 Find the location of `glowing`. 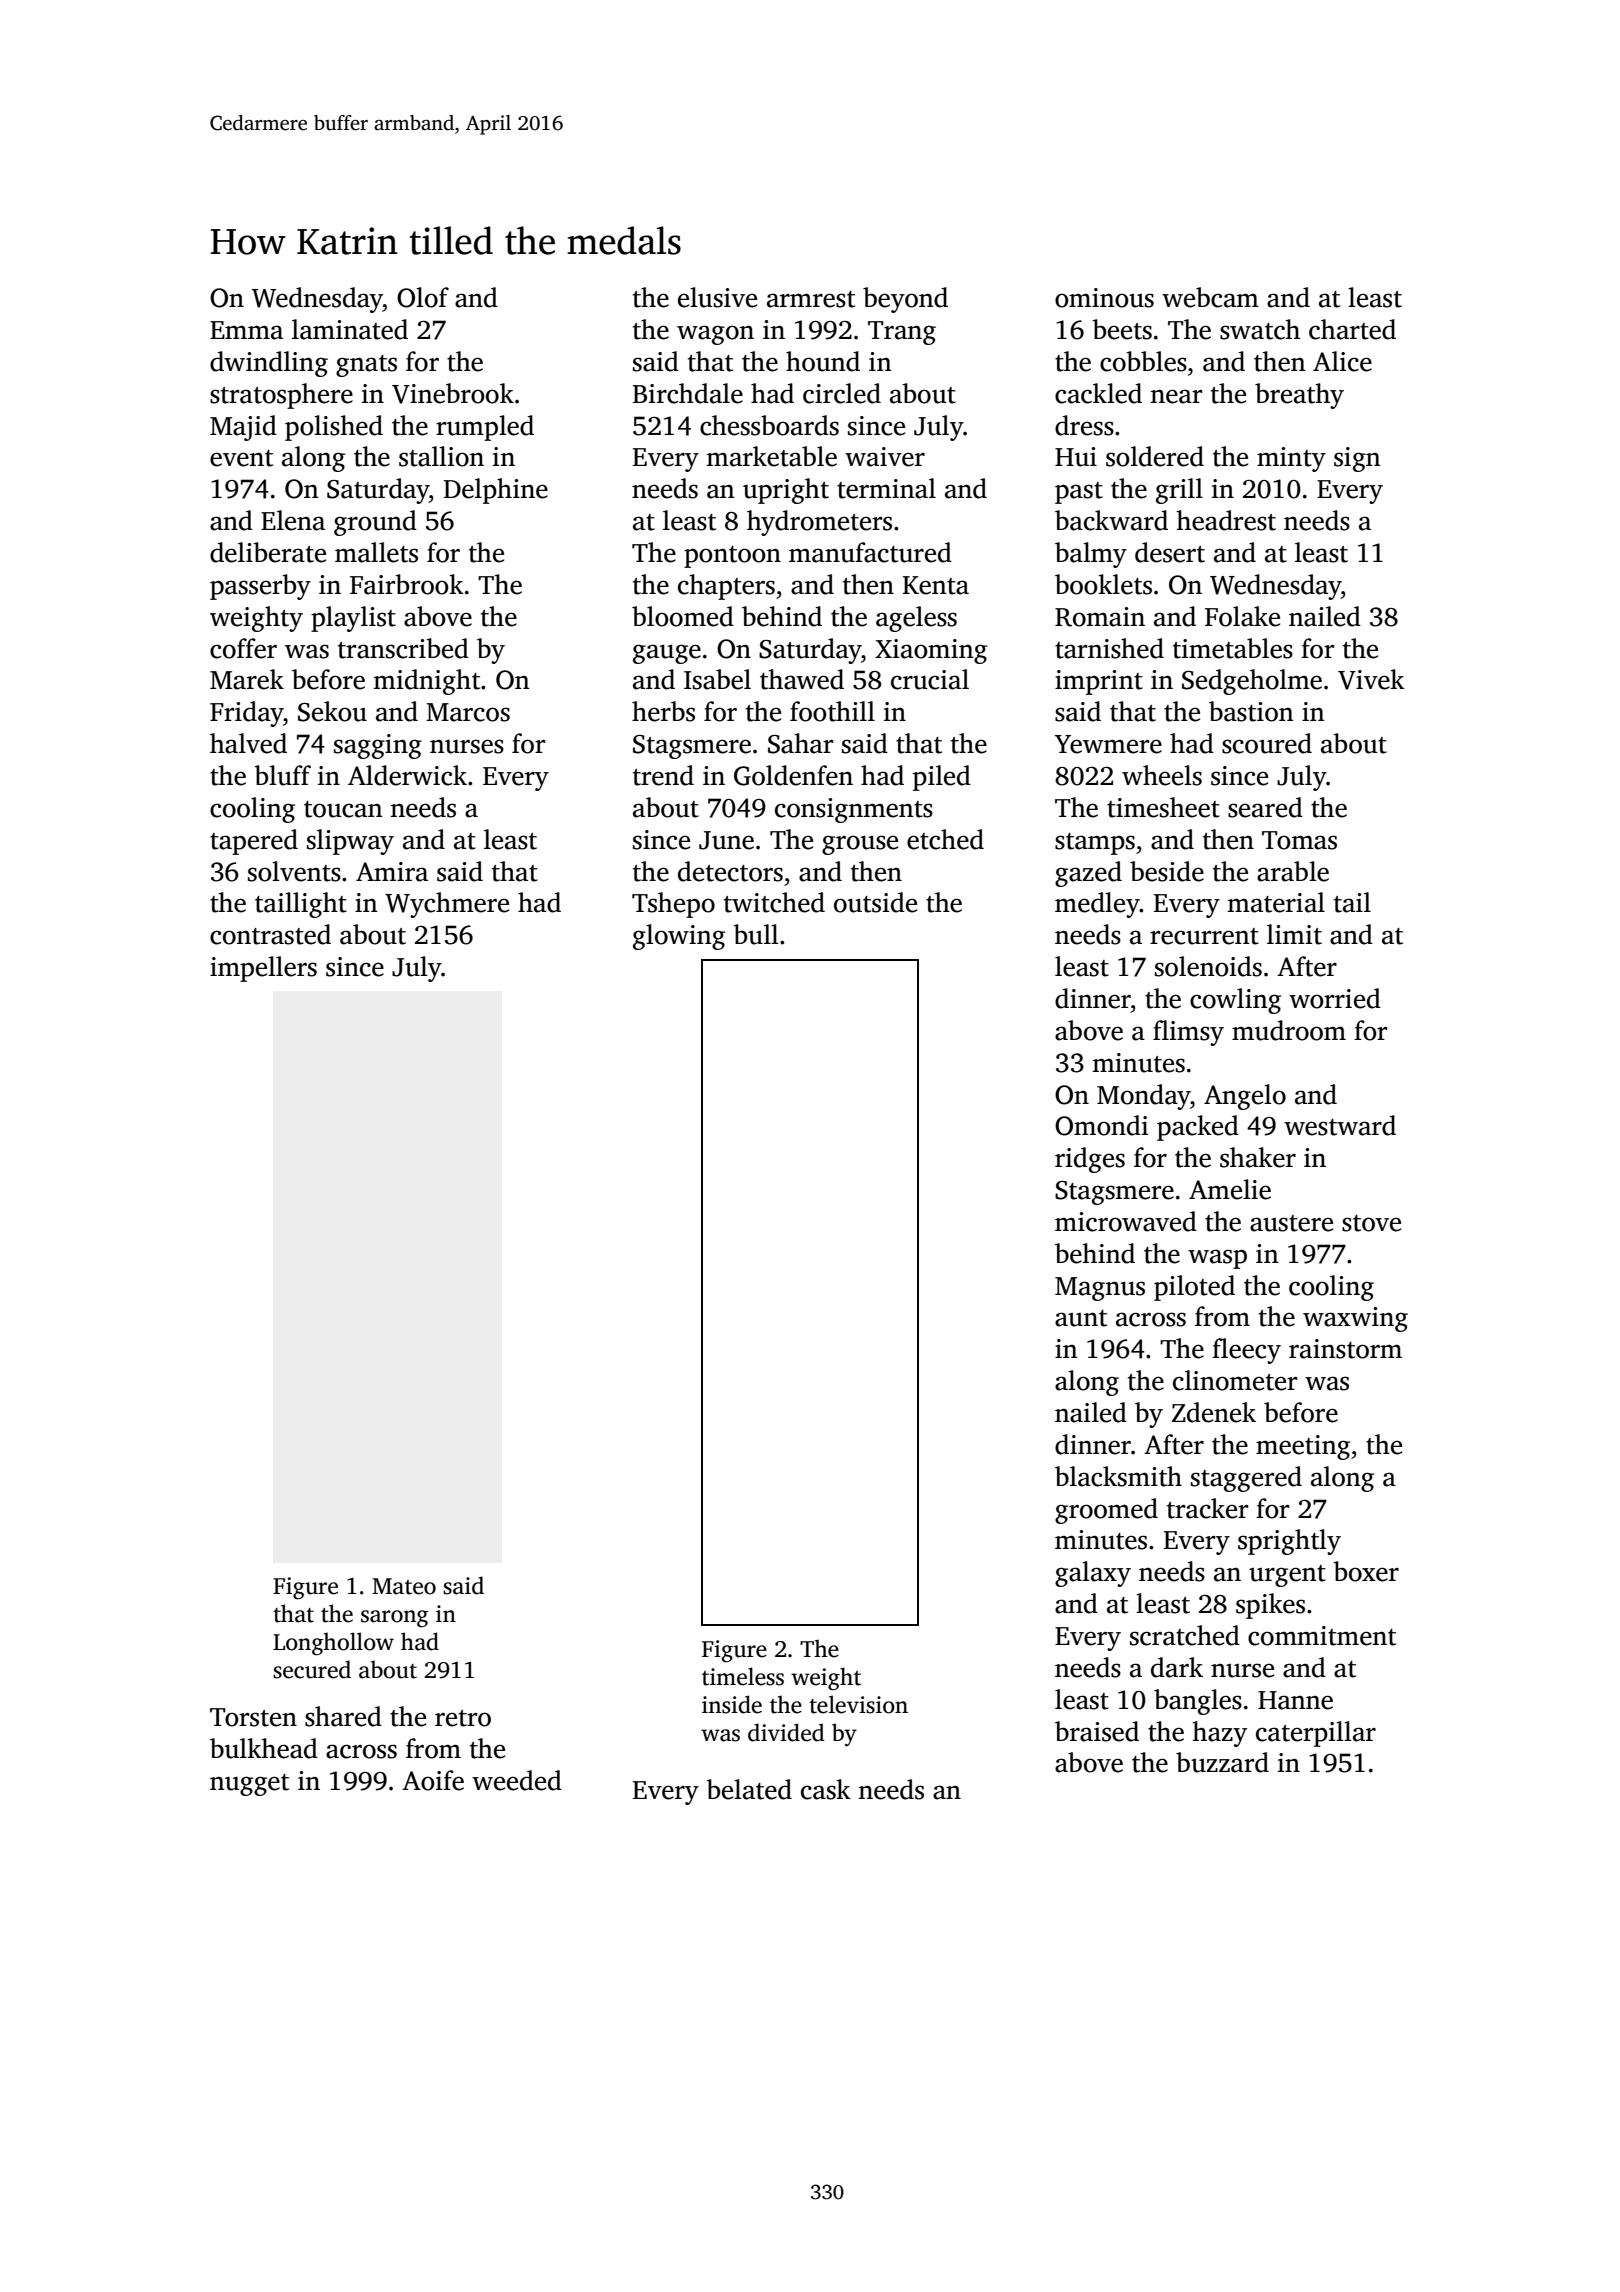

glowing is located at coordinates (679, 937).
